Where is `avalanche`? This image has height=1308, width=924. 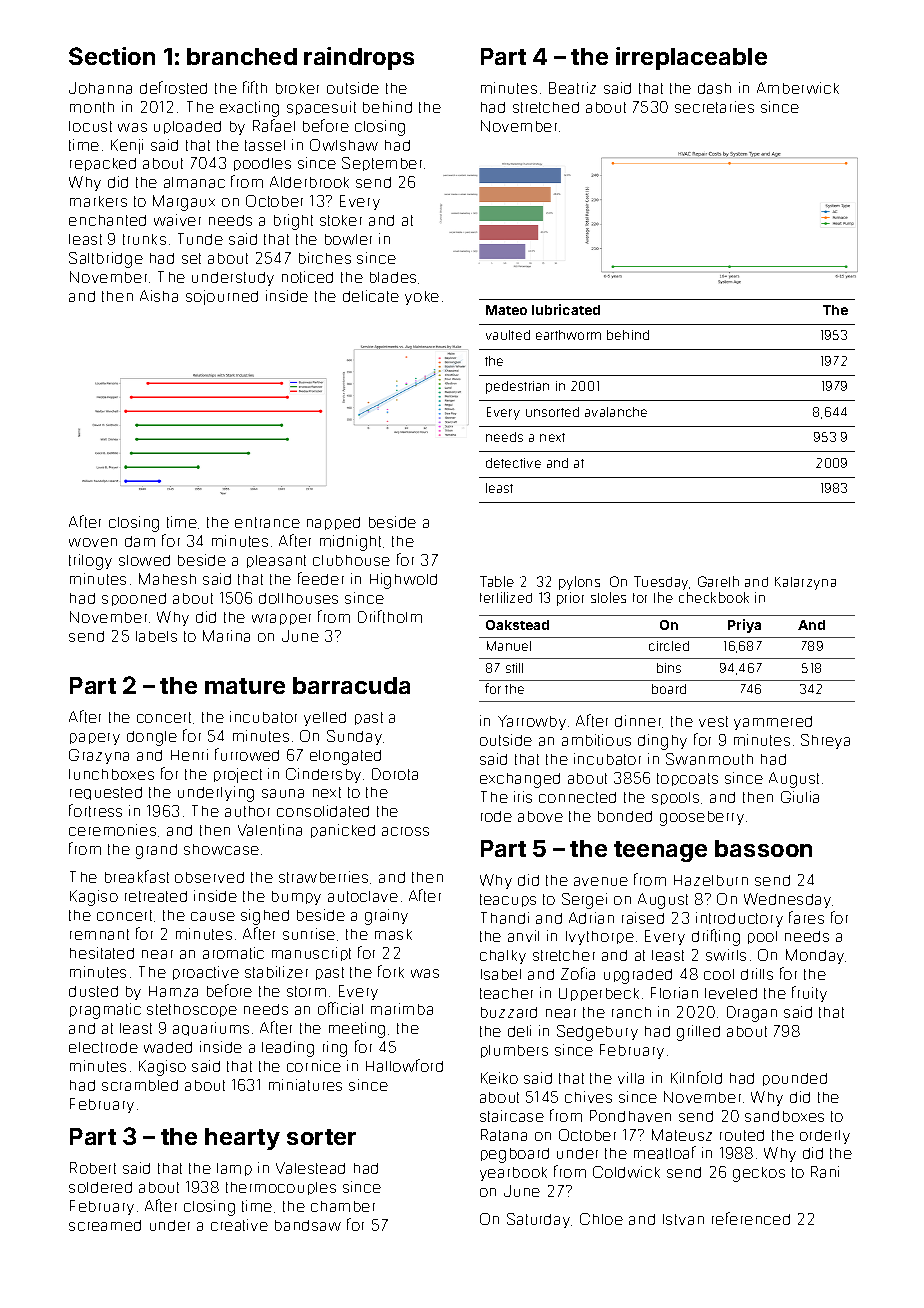
avalanche is located at coordinates (616, 412).
